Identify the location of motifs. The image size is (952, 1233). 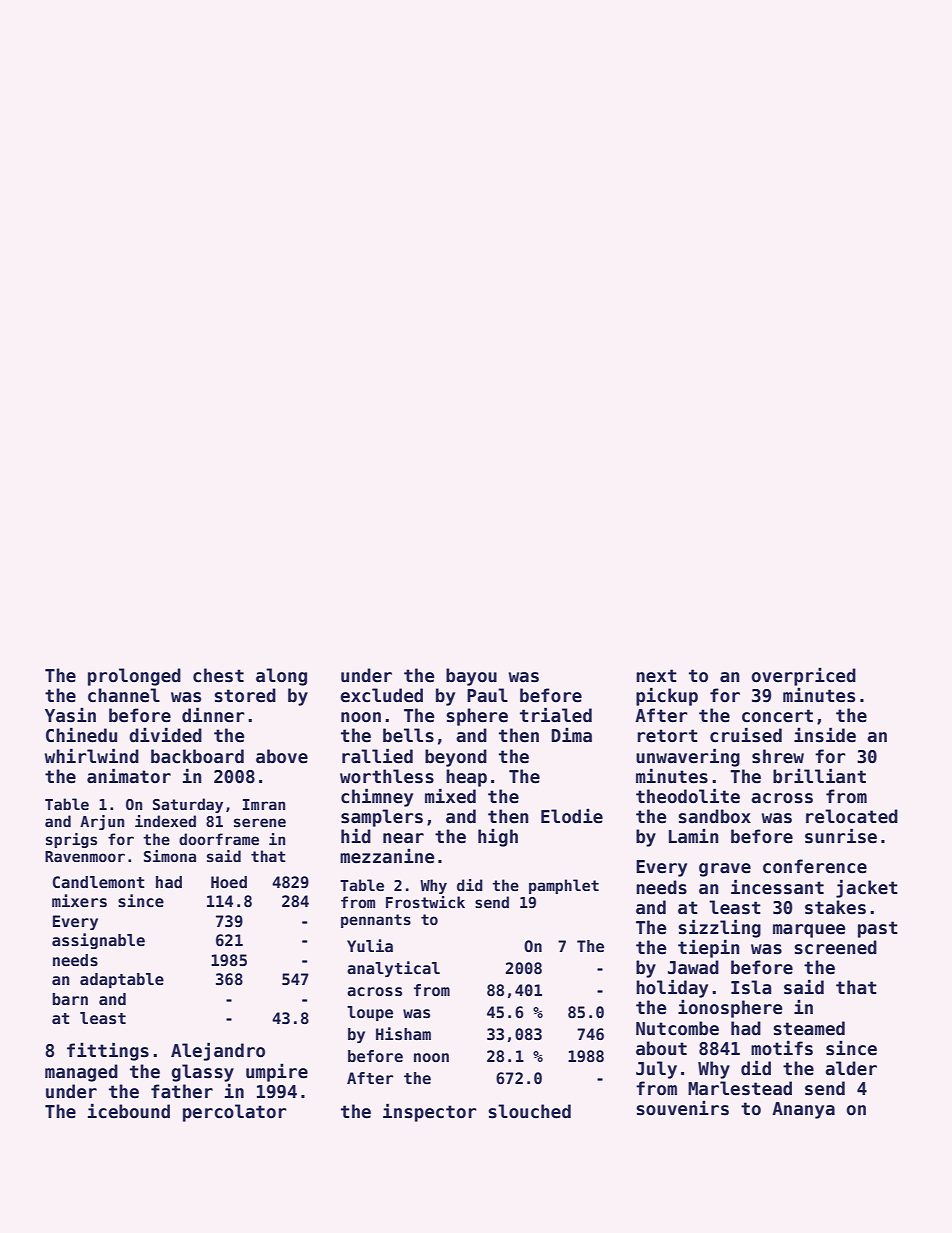
(782, 1048).
